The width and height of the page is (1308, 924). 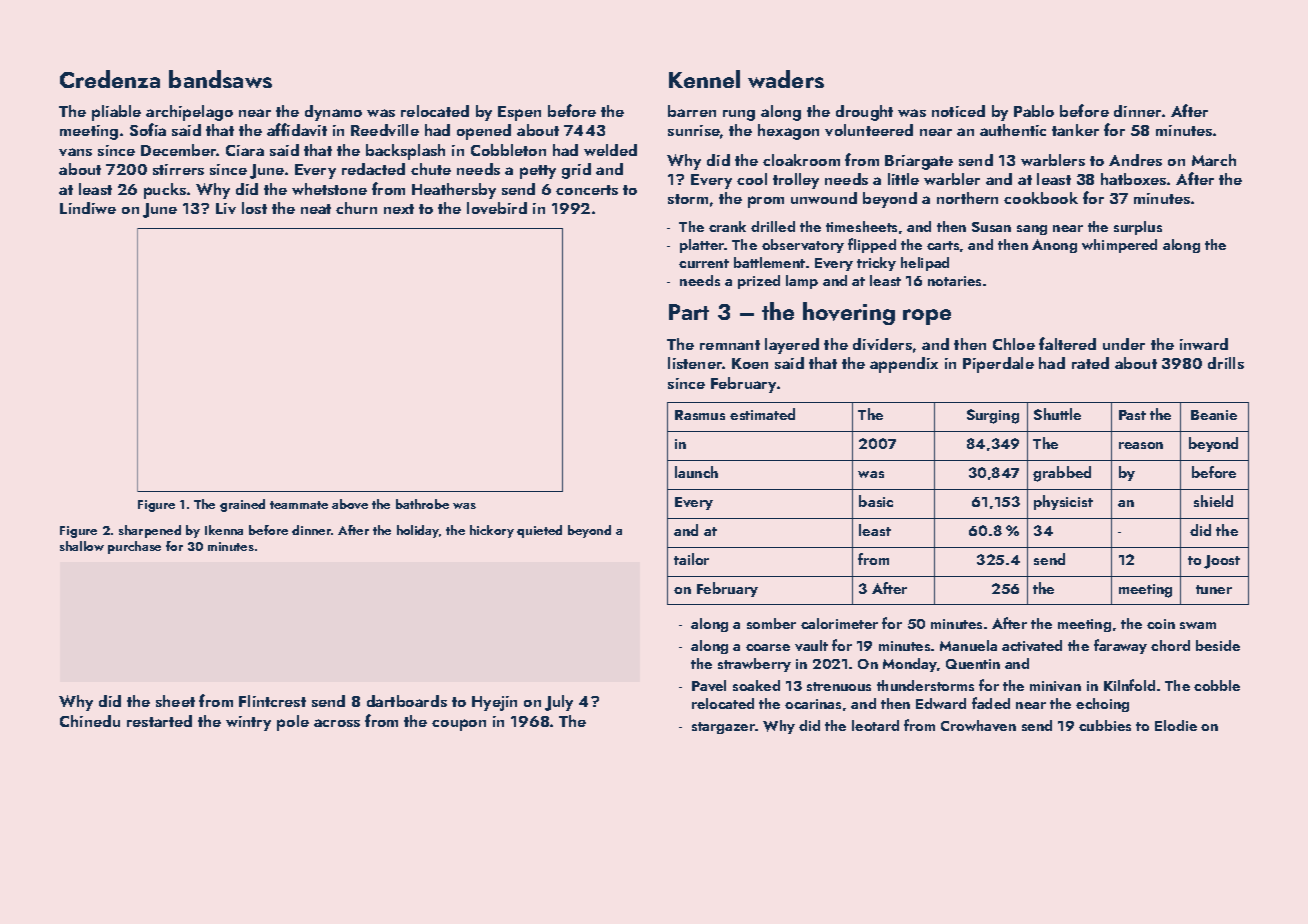 What do you see at coordinates (1222, 562) in the page?
I see `Joost` at bounding box center [1222, 562].
